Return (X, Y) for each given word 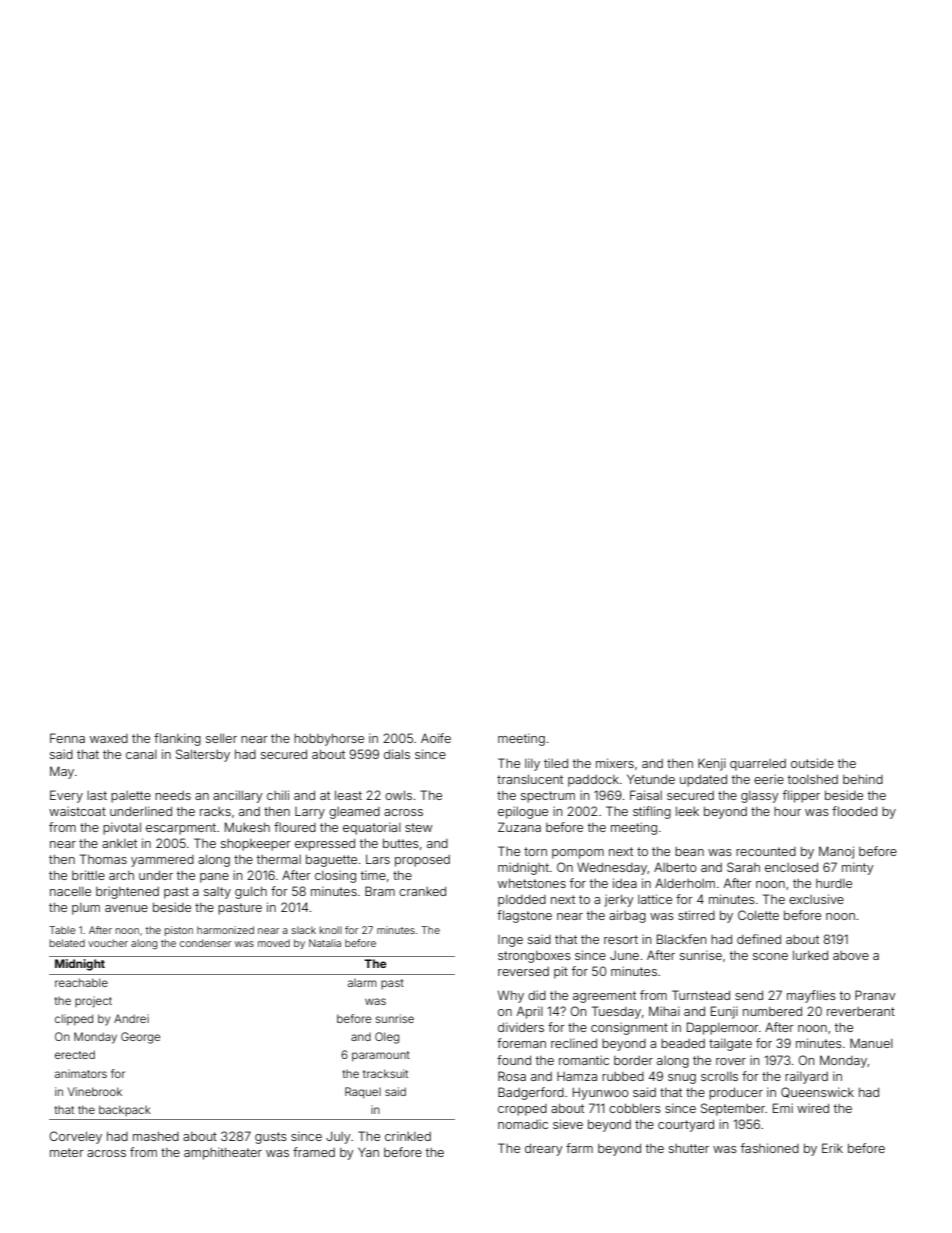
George (140, 1038)
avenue (126, 908)
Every (66, 796)
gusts (271, 1138)
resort (621, 939)
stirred (696, 915)
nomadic (523, 1124)
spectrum (548, 797)
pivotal (122, 828)
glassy (760, 797)
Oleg (387, 1038)
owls (398, 795)
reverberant (861, 1011)
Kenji (712, 764)
